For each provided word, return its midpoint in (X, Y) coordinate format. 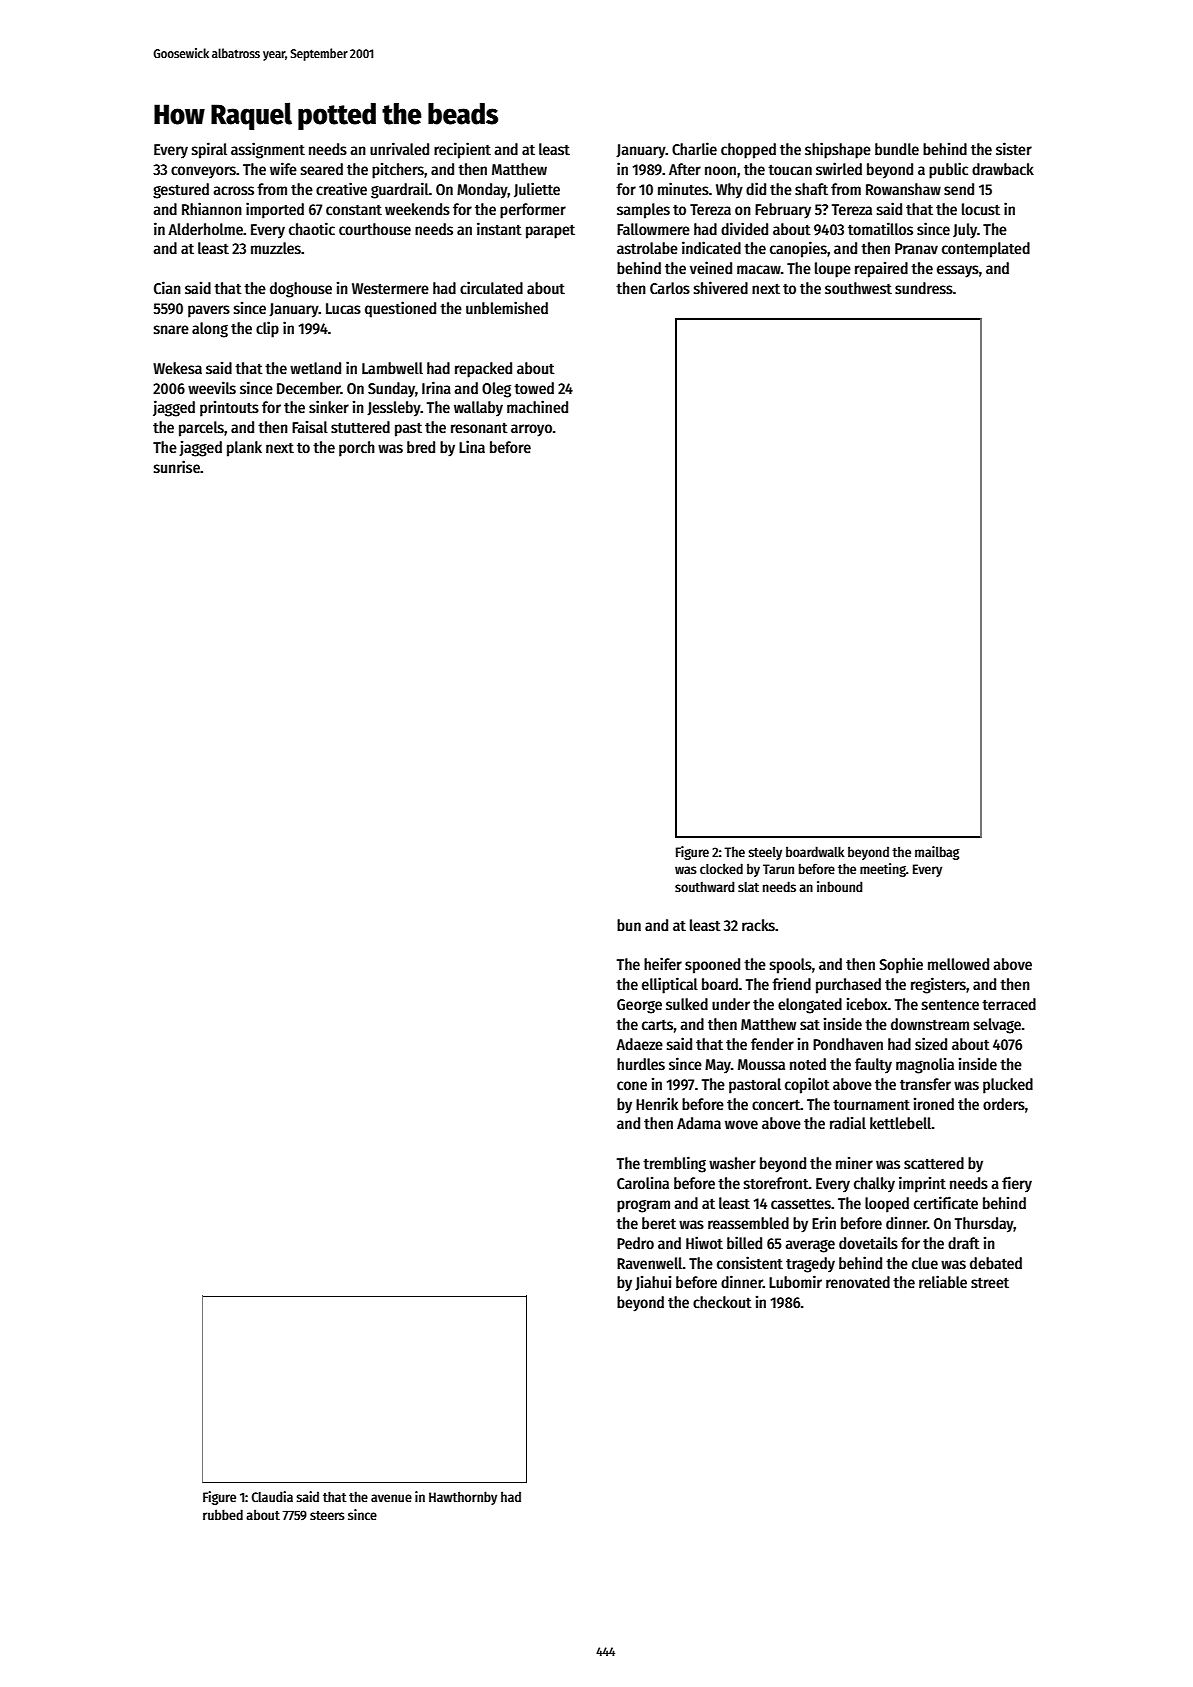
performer (533, 211)
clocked (721, 868)
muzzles (276, 248)
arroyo (531, 430)
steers (327, 1515)
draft (964, 1243)
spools (791, 966)
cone (632, 1085)
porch (357, 449)
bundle (897, 149)
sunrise (177, 467)
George (639, 1006)
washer (732, 1163)
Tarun (778, 869)
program (643, 1206)
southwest (858, 288)
